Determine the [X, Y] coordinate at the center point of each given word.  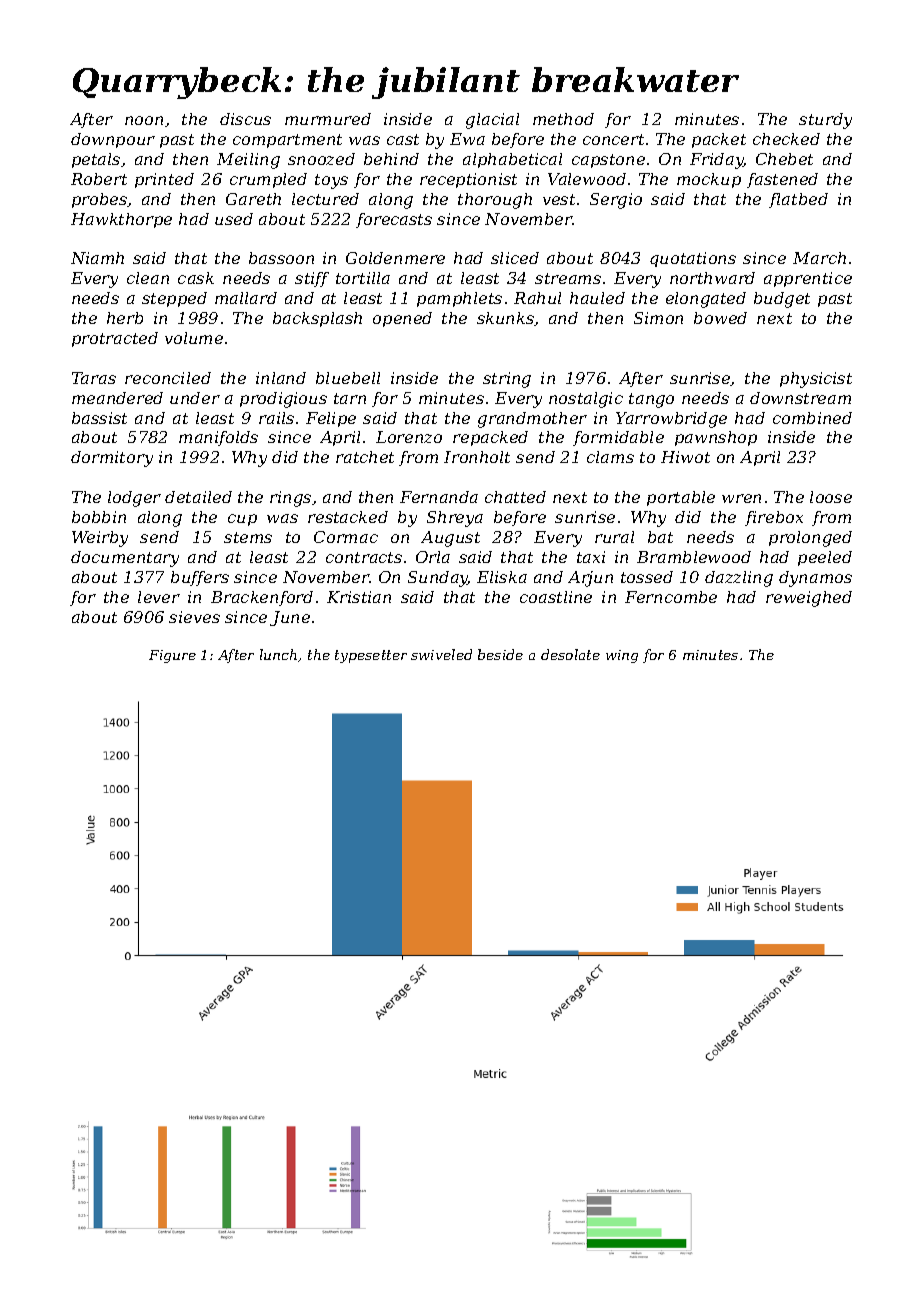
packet [719, 140]
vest [559, 199]
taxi [591, 557]
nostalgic [586, 400]
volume [194, 338]
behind [391, 159]
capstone [608, 161]
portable [681, 498]
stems [248, 537]
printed [164, 180]
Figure [172, 656]
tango [651, 400]
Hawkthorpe [121, 220]
